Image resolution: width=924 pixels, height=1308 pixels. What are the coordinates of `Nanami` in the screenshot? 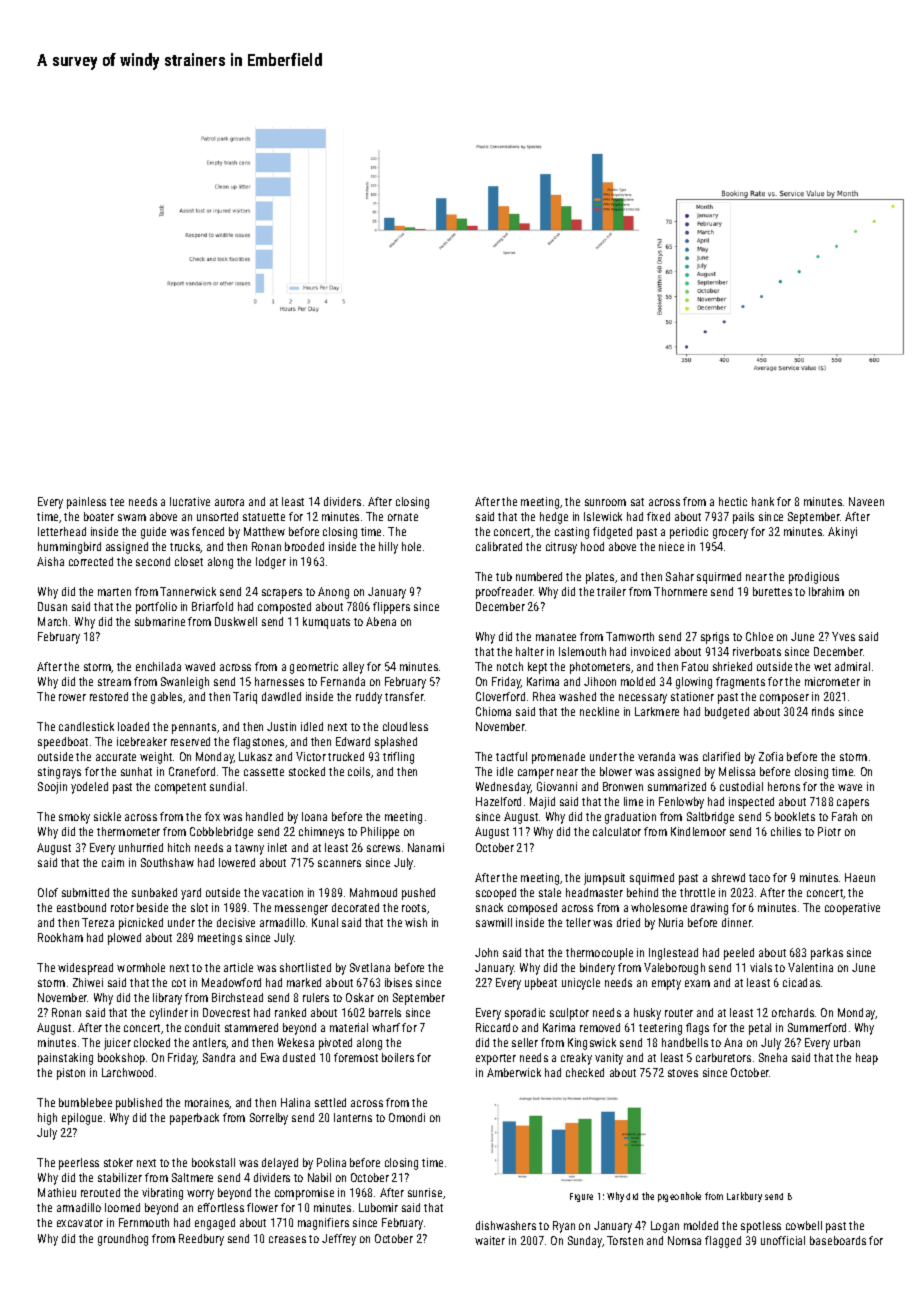 It's located at (426, 847).
